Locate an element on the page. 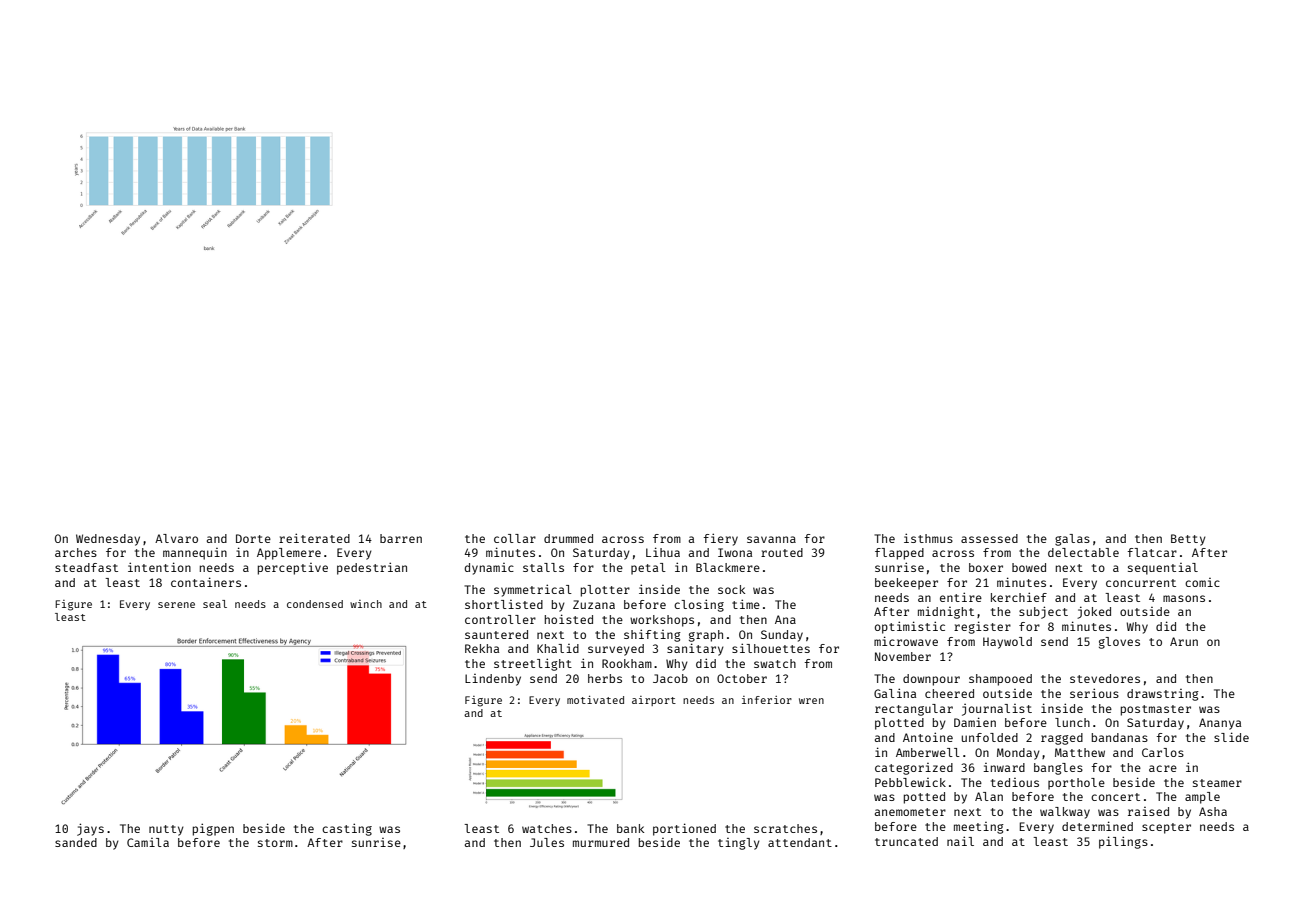 This page has height=924, width=1308. serene is located at coordinates (176, 605).
